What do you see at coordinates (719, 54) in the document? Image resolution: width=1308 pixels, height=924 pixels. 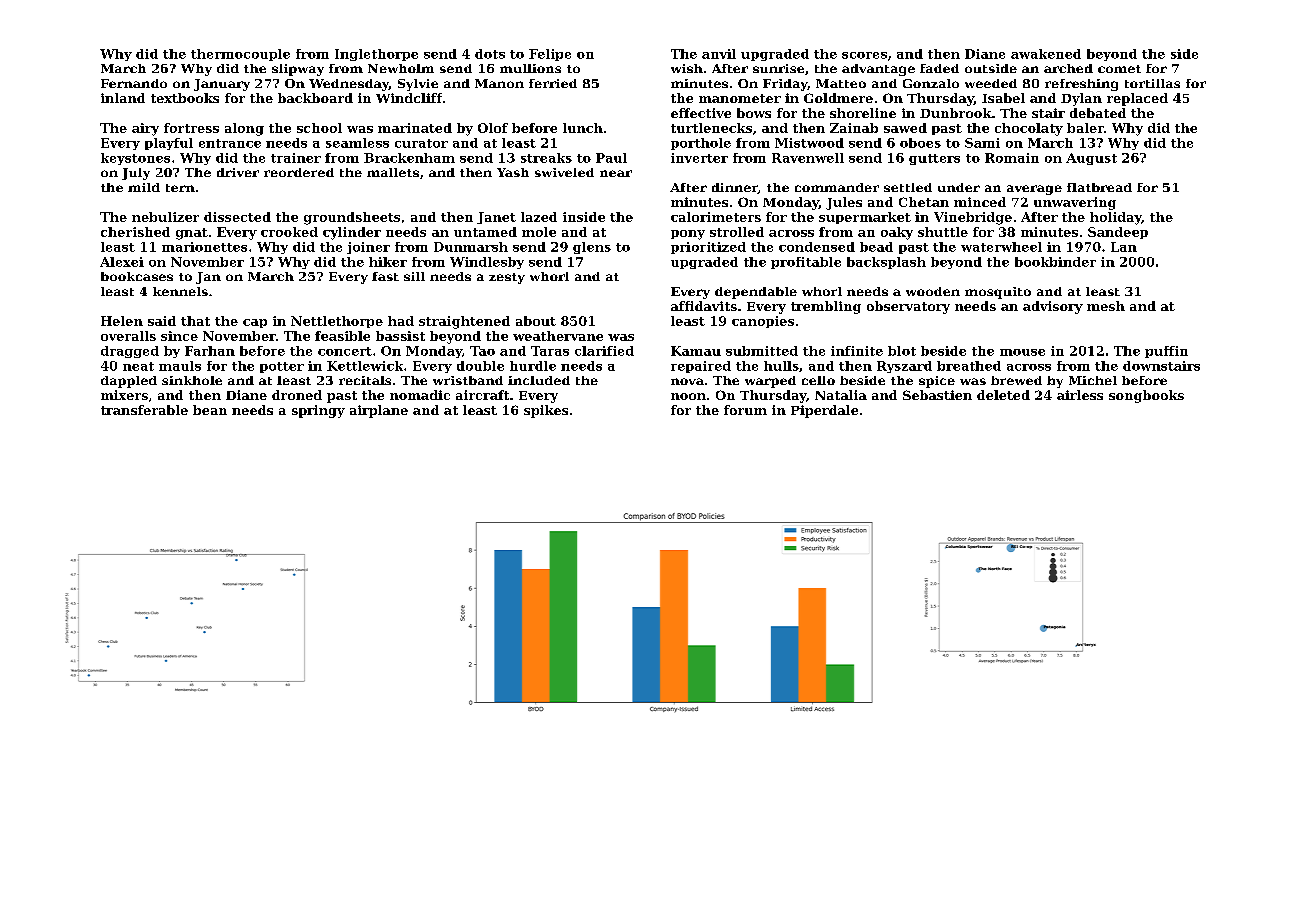 I see `anvil` at bounding box center [719, 54].
